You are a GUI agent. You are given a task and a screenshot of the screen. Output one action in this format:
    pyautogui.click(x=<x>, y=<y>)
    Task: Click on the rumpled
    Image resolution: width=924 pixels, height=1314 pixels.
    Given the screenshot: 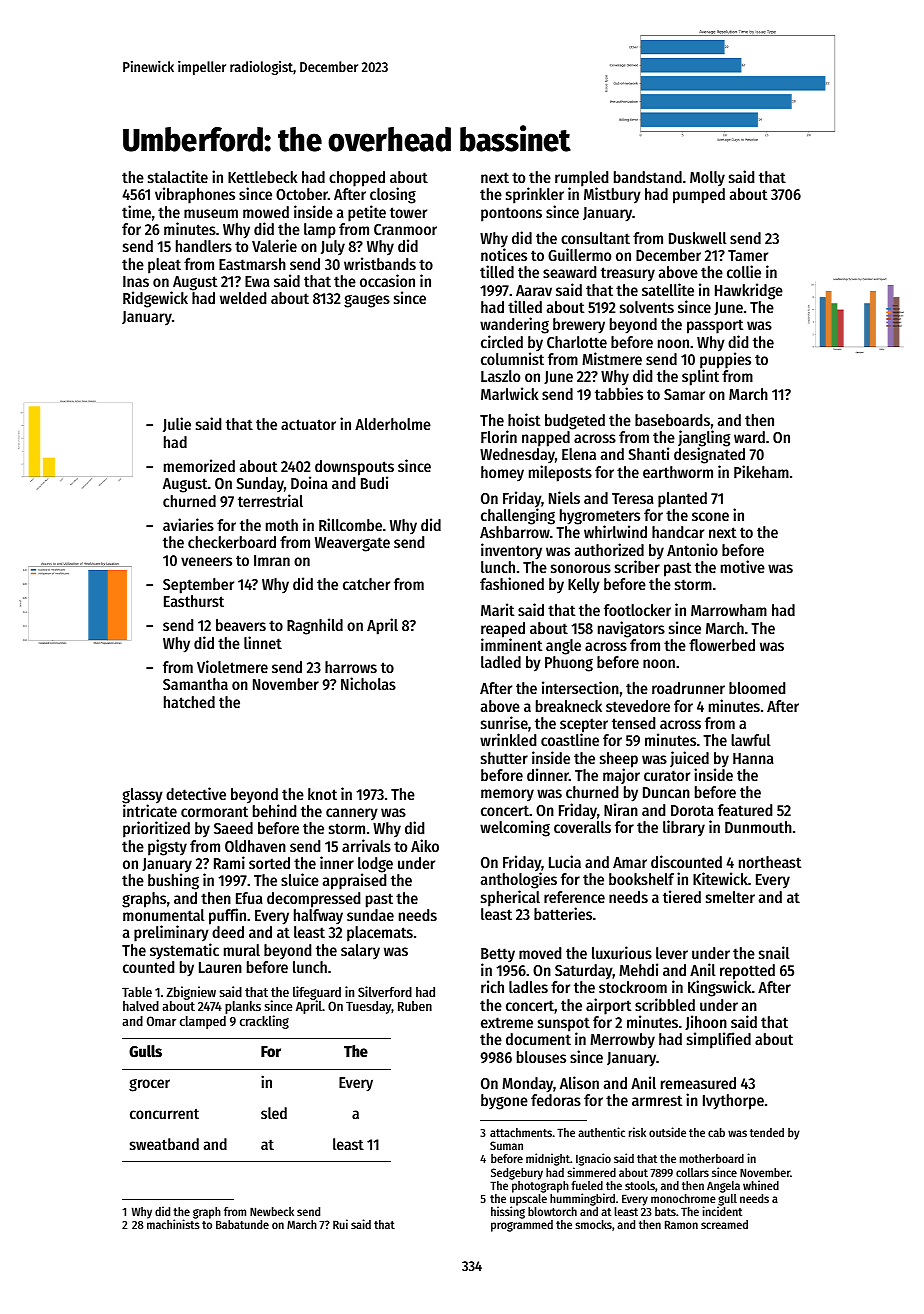 What is the action you would take?
    pyautogui.click(x=581, y=179)
